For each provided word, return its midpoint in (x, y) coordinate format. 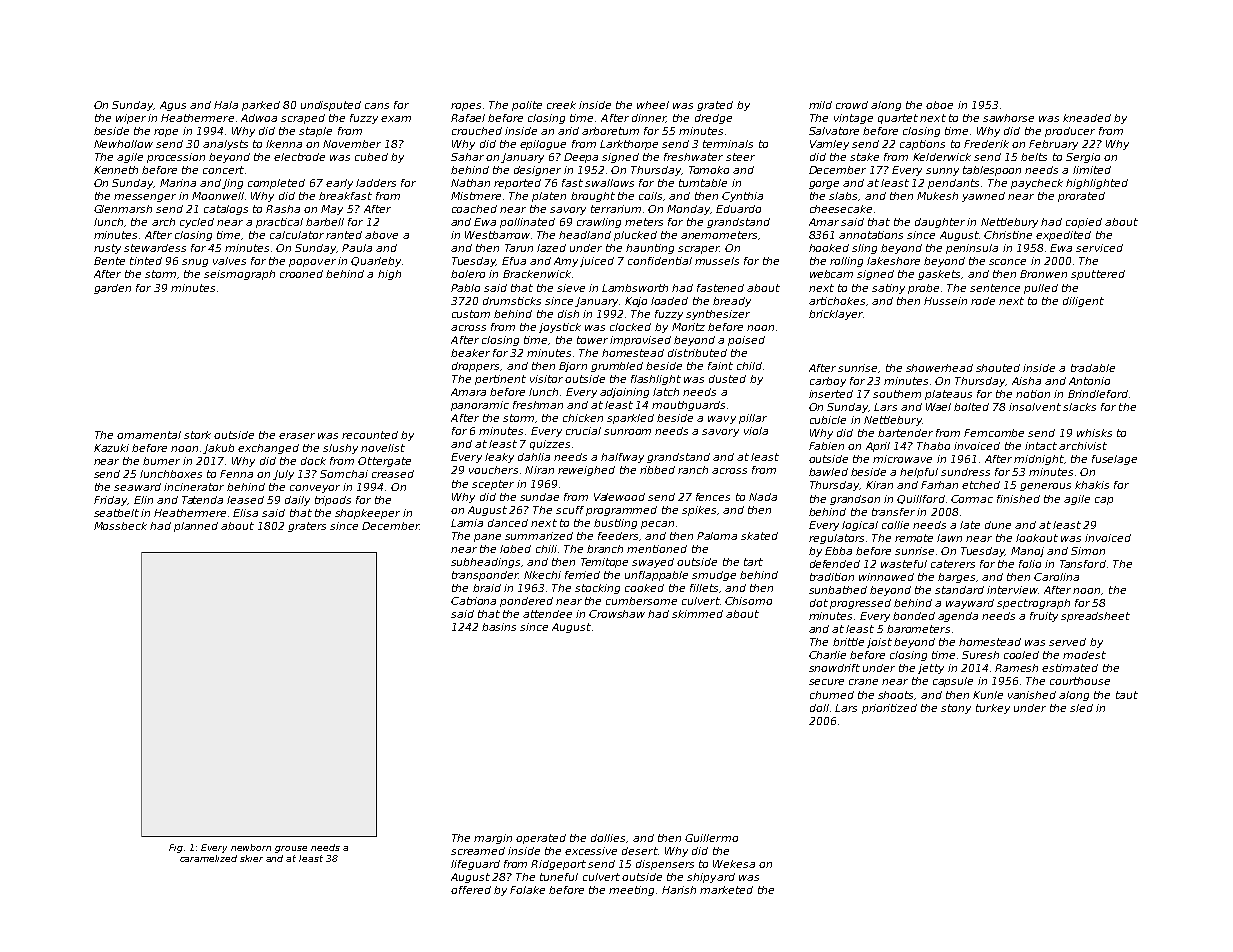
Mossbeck (120, 526)
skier (251, 858)
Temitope (604, 563)
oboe (939, 105)
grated (715, 106)
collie (895, 525)
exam (396, 119)
